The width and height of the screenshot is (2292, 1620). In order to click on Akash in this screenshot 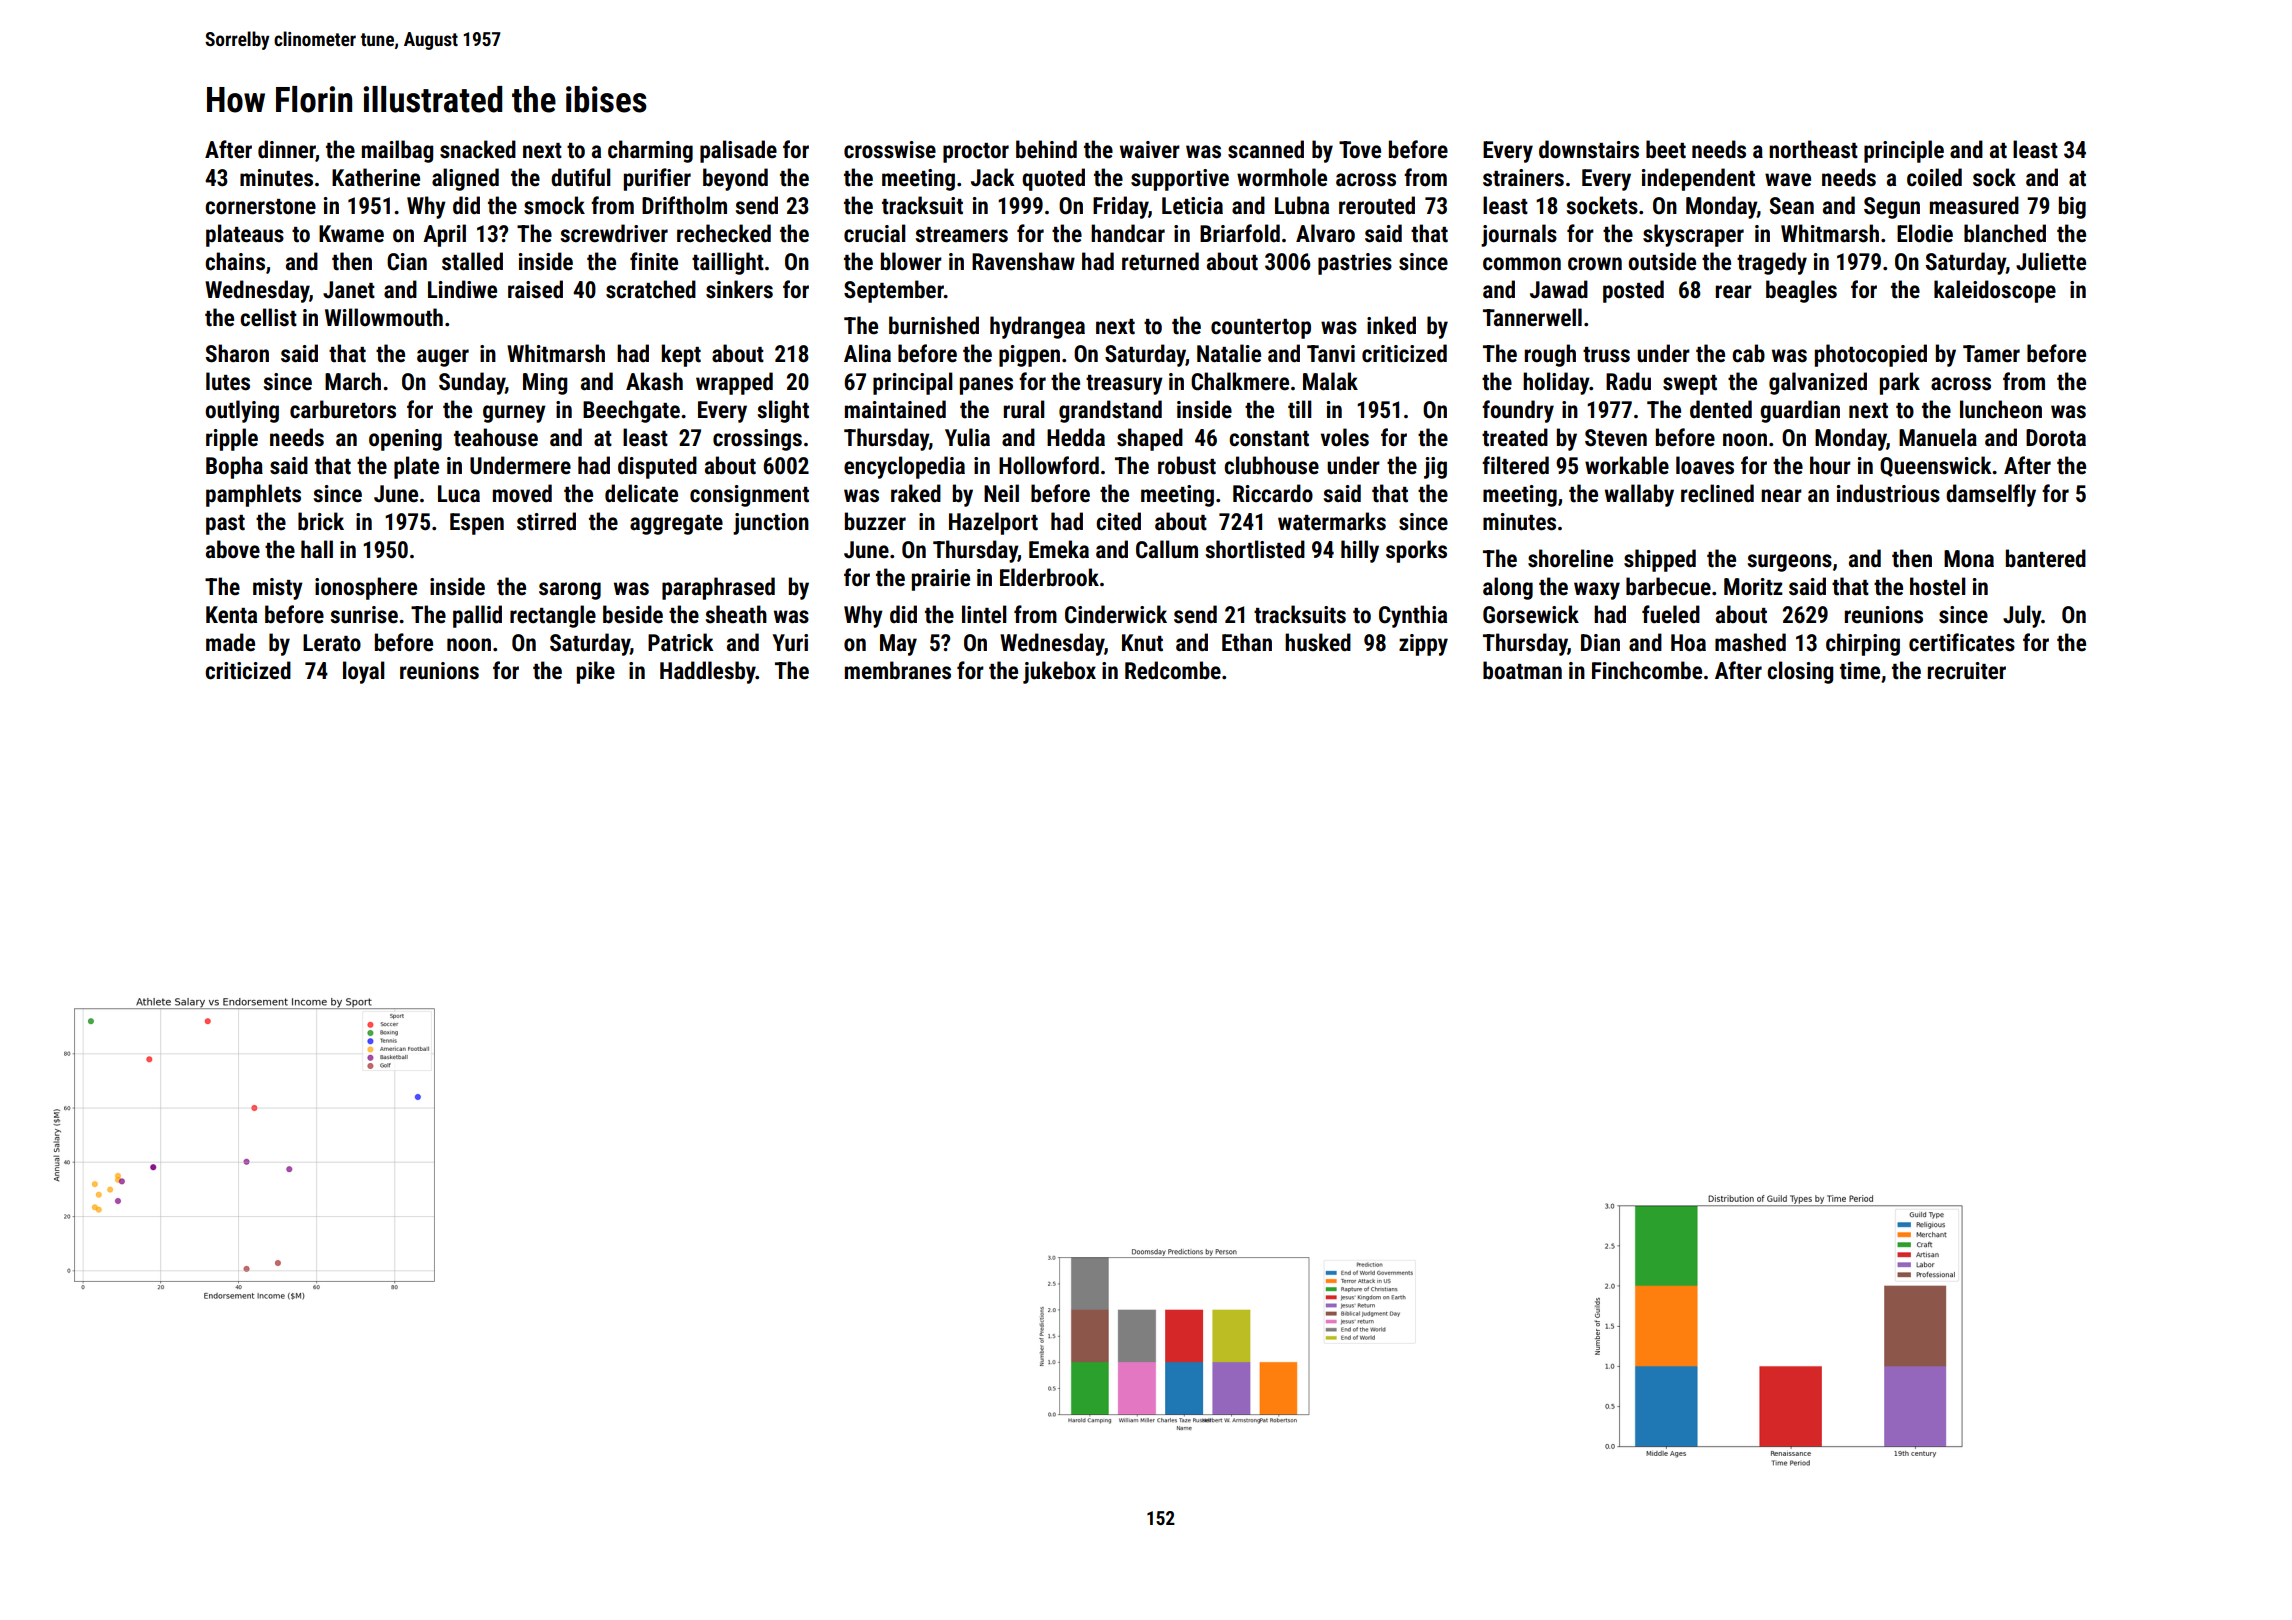, I will do `click(654, 381)`.
